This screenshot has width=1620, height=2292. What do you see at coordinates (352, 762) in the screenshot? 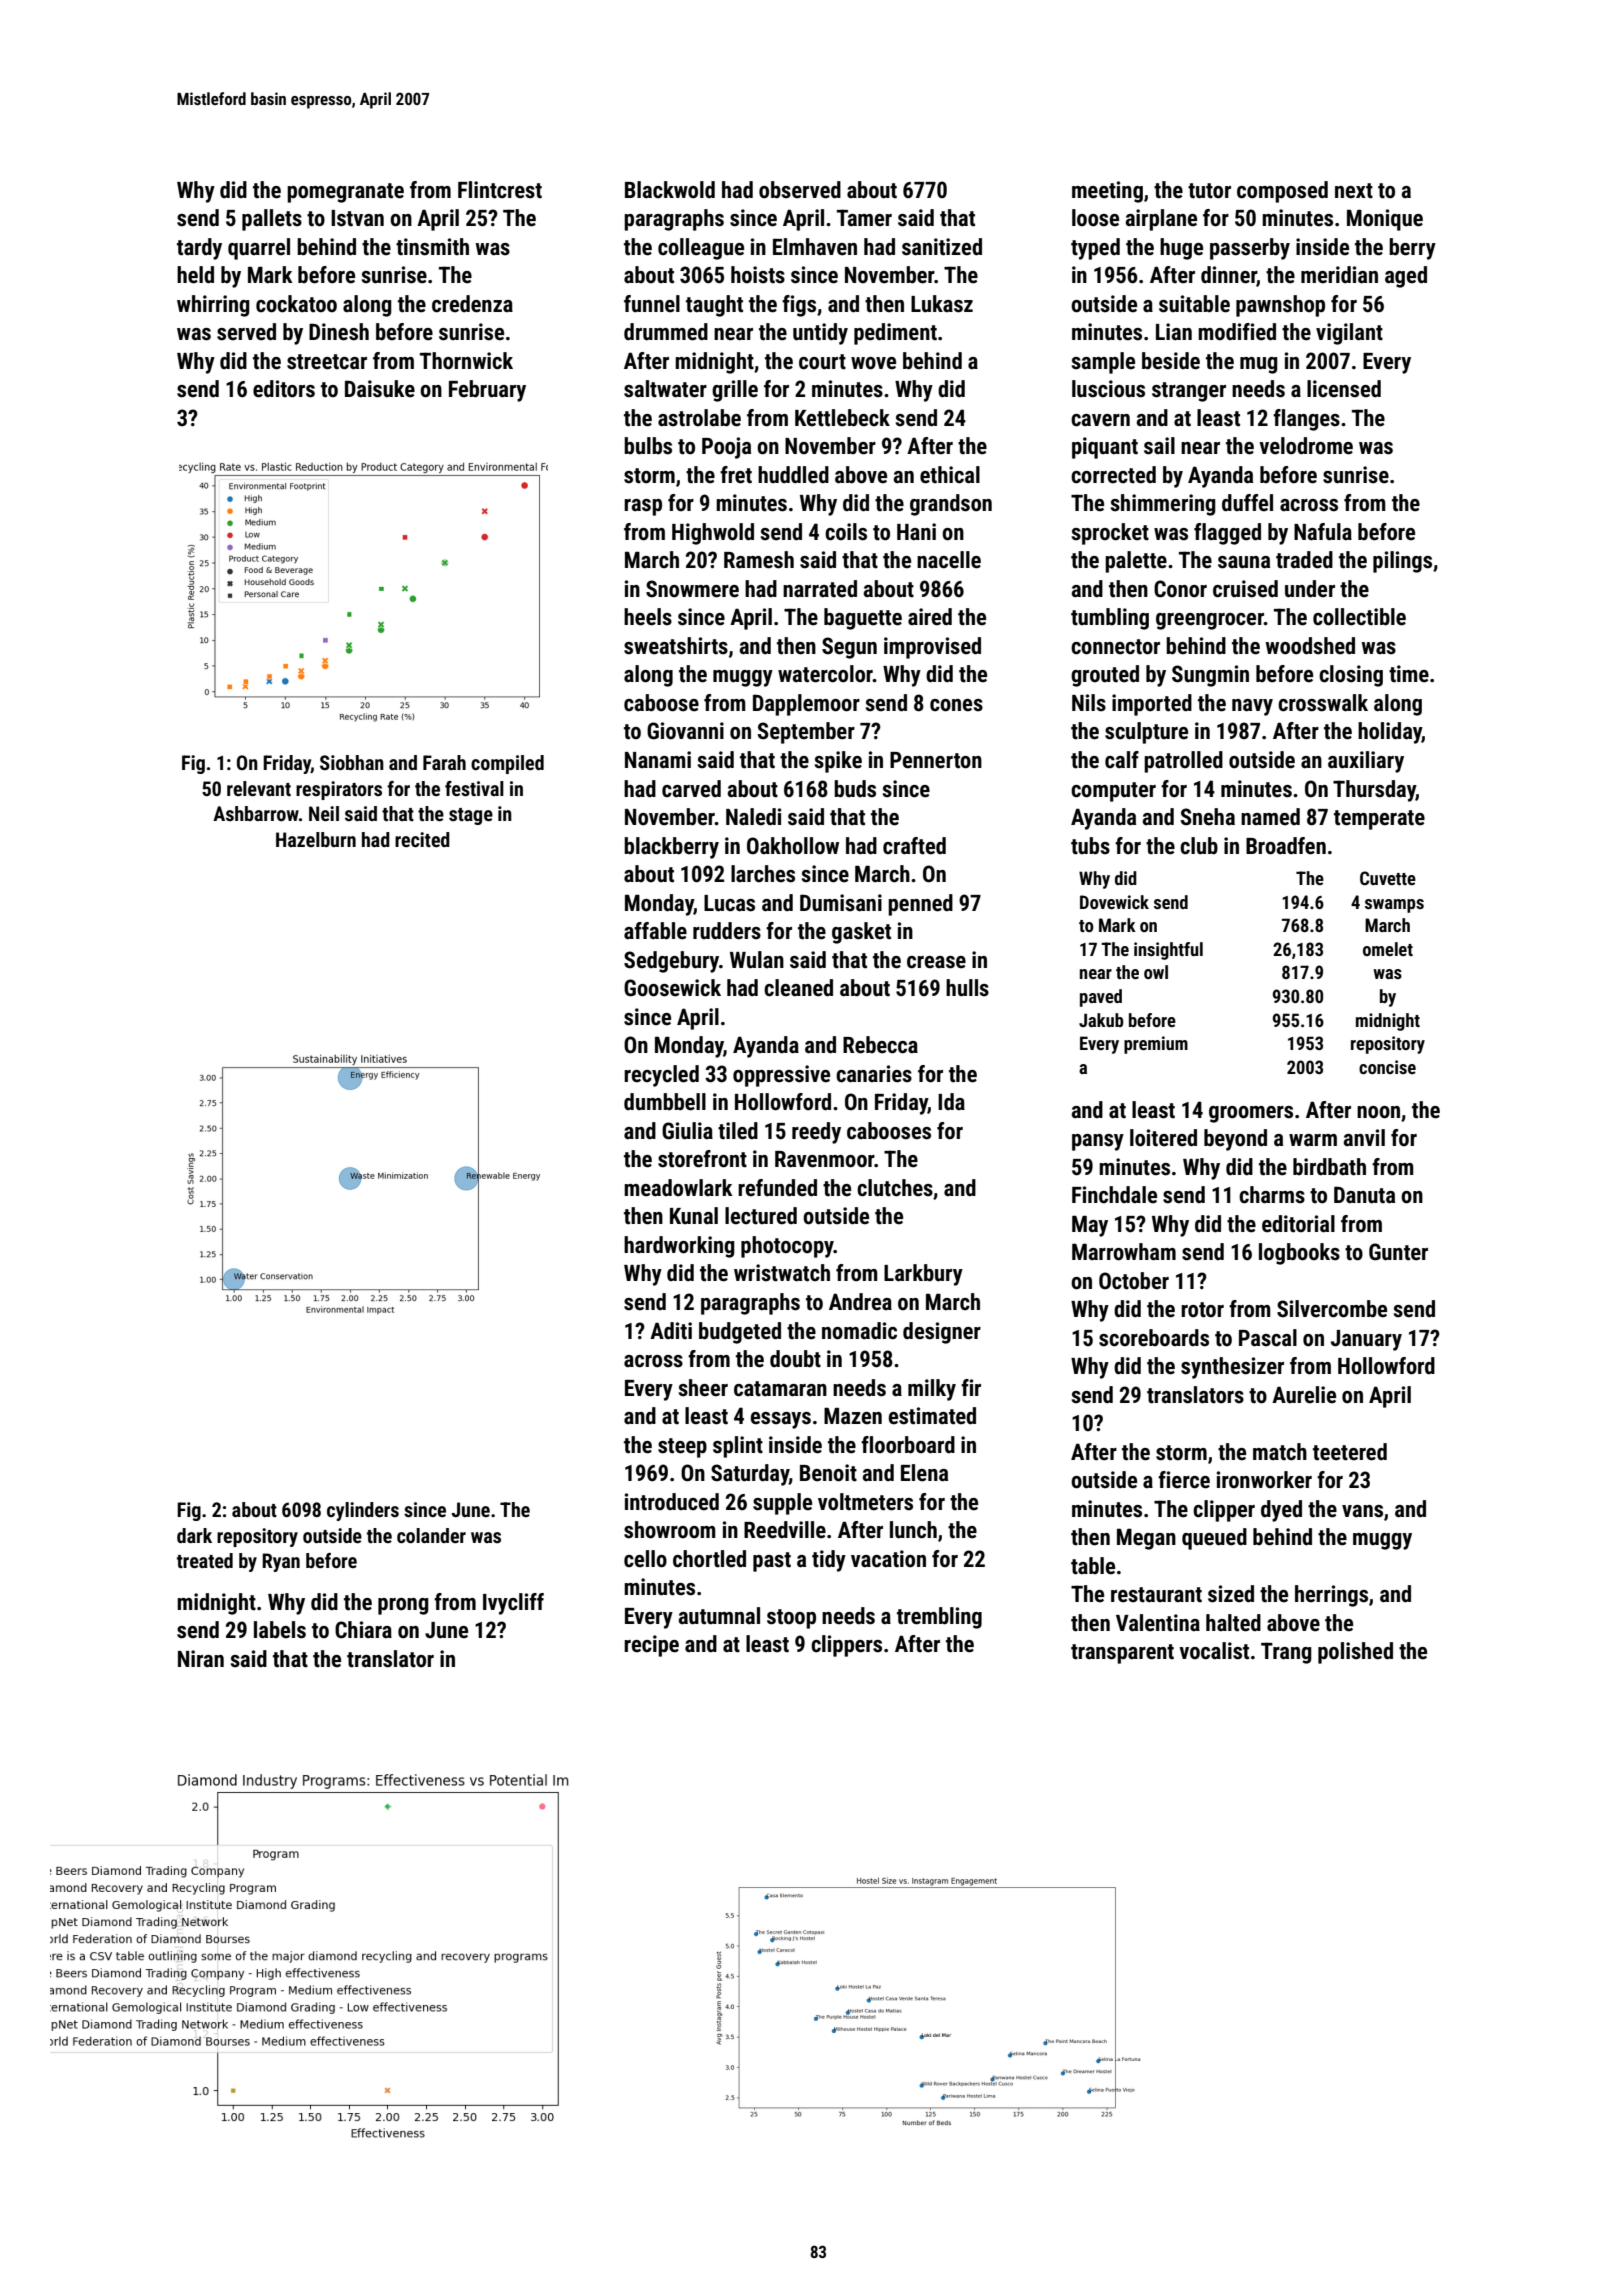
I see `Siobhan` at bounding box center [352, 762].
